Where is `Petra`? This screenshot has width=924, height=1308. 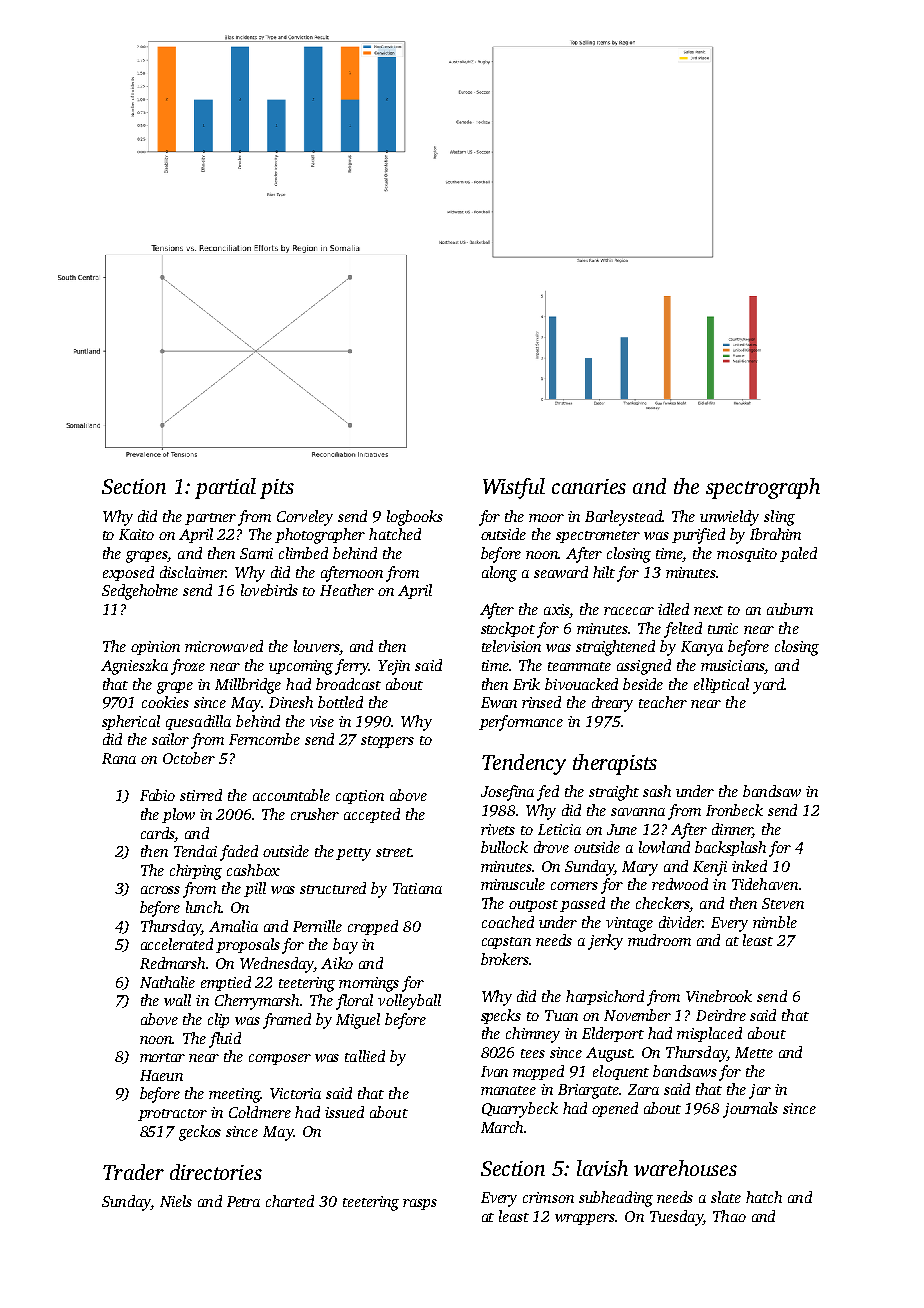
Petra is located at coordinates (243, 1201).
